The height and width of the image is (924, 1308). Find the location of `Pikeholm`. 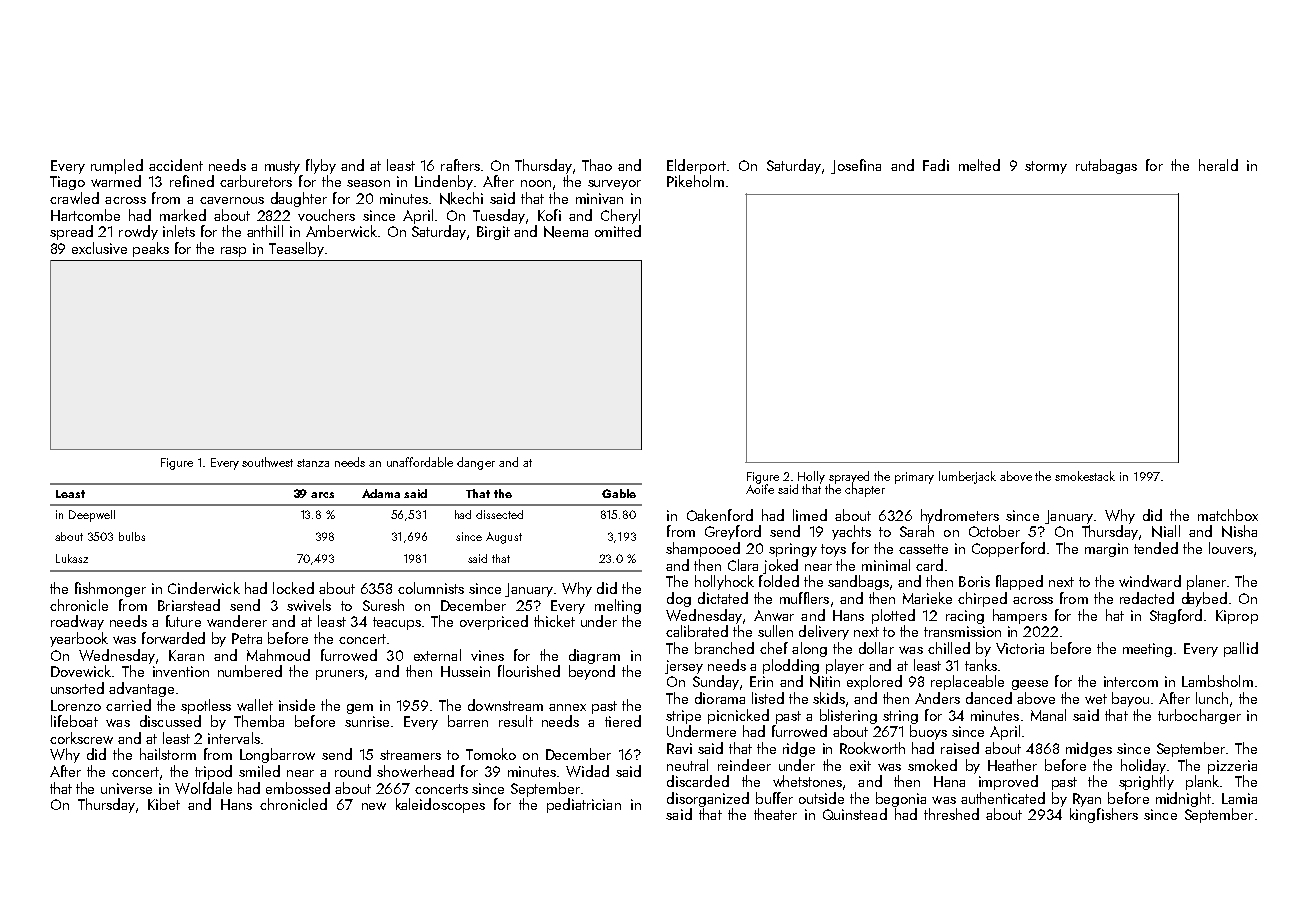

Pikeholm is located at coordinates (695, 181).
